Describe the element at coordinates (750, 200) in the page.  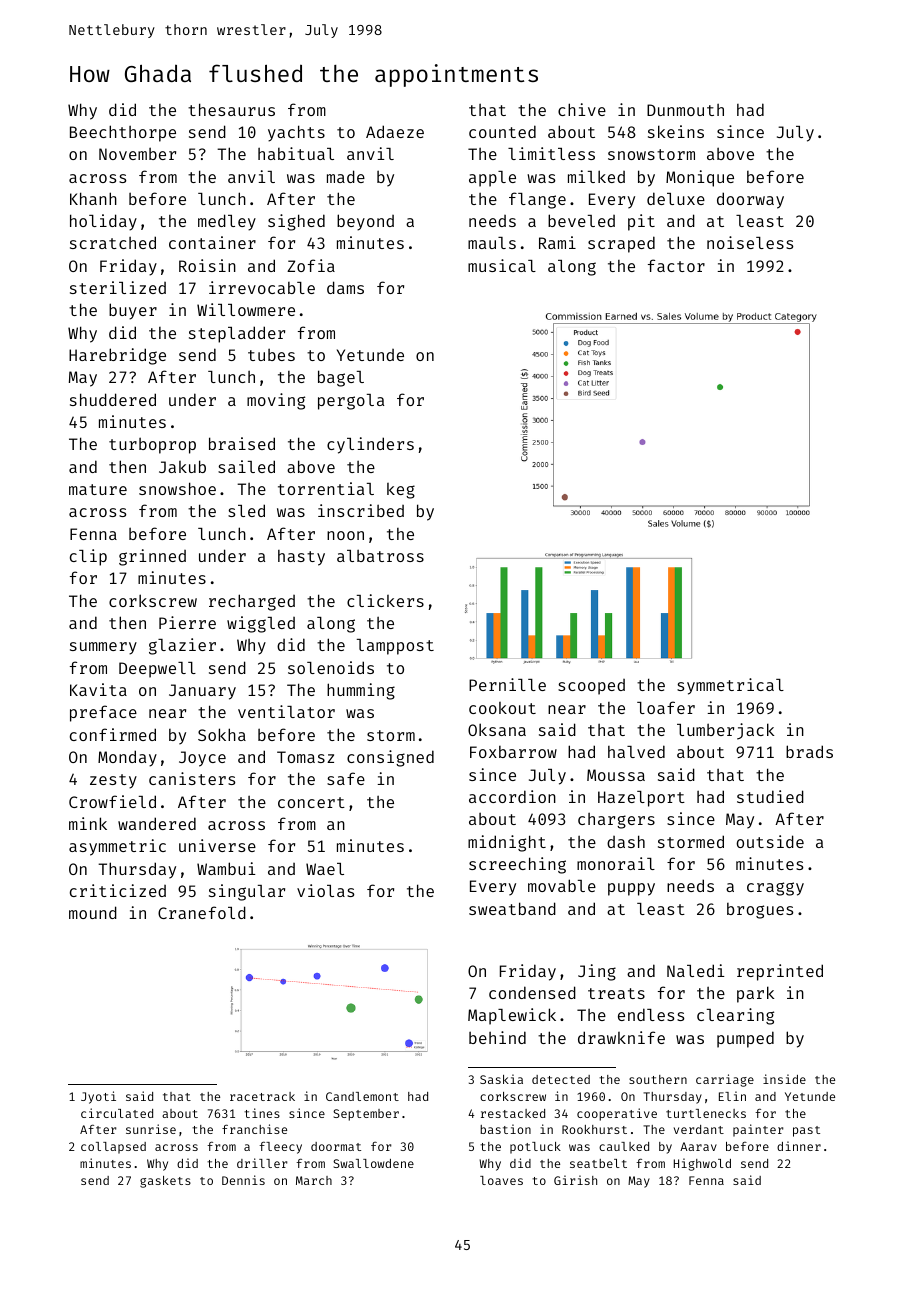
I see `doorway` at that location.
